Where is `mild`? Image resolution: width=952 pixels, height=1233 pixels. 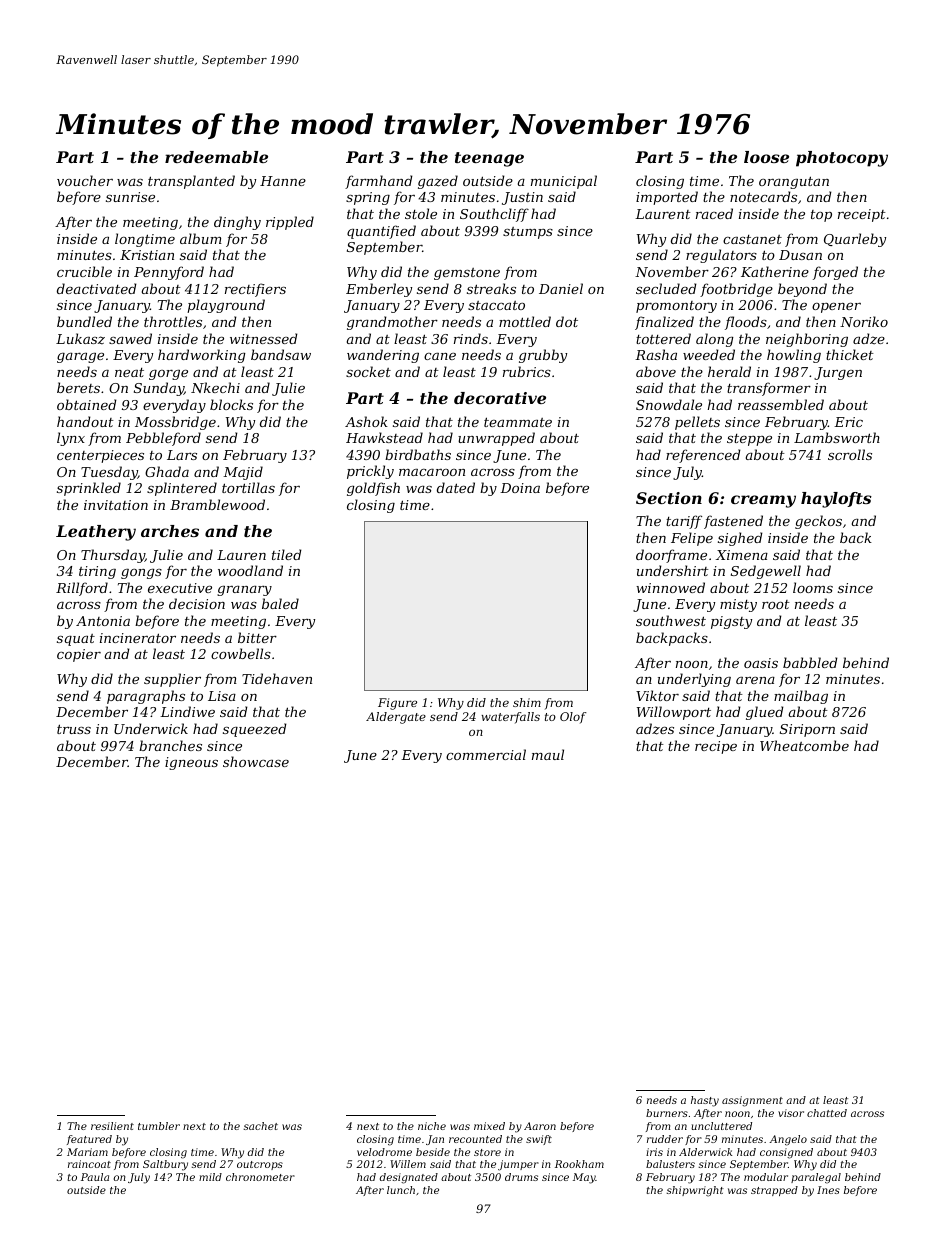
mild is located at coordinates (210, 1177).
